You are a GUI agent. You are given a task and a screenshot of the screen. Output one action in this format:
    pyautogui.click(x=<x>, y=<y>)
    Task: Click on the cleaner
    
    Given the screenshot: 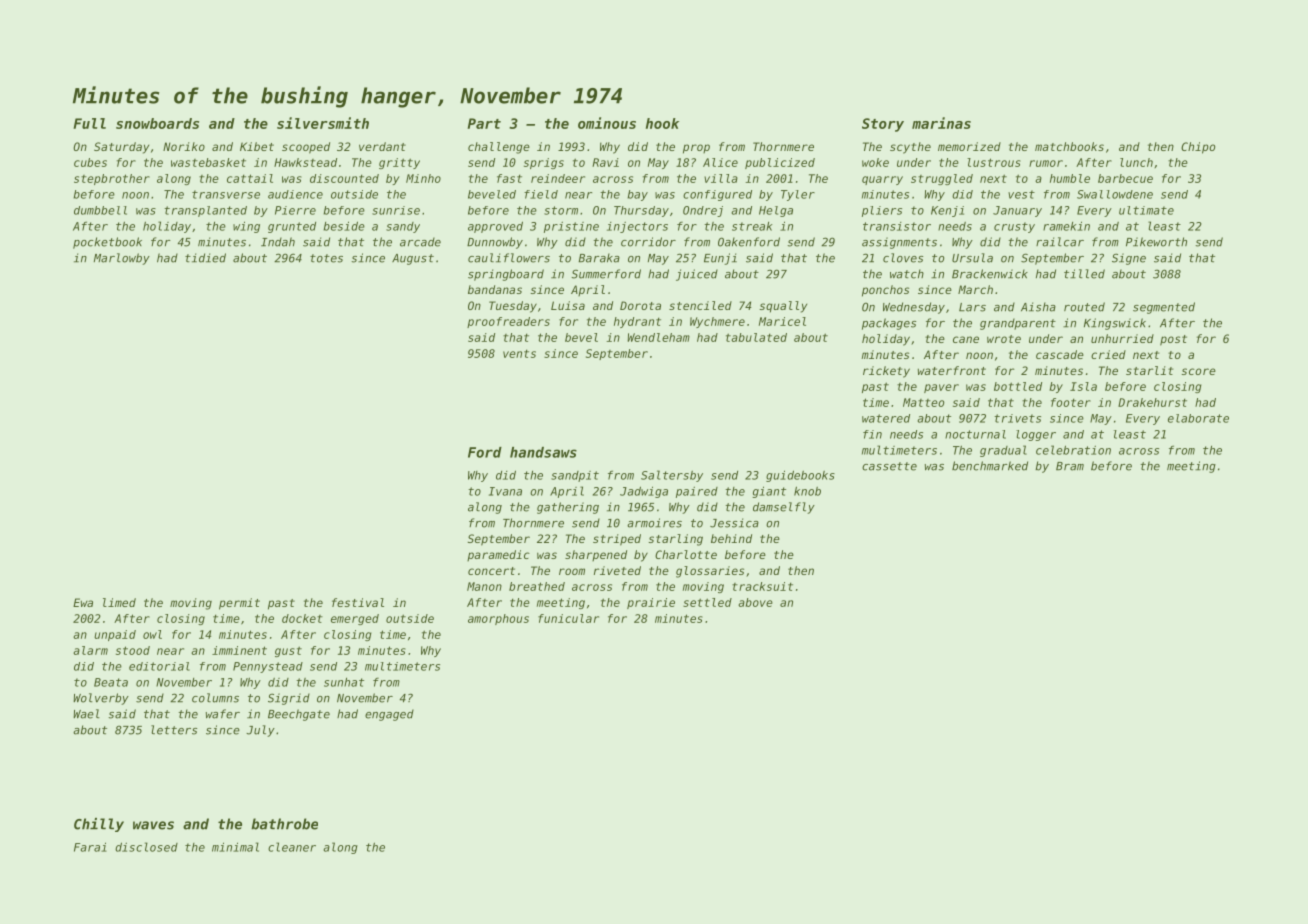 What is the action you would take?
    pyautogui.click(x=292, y=847)
